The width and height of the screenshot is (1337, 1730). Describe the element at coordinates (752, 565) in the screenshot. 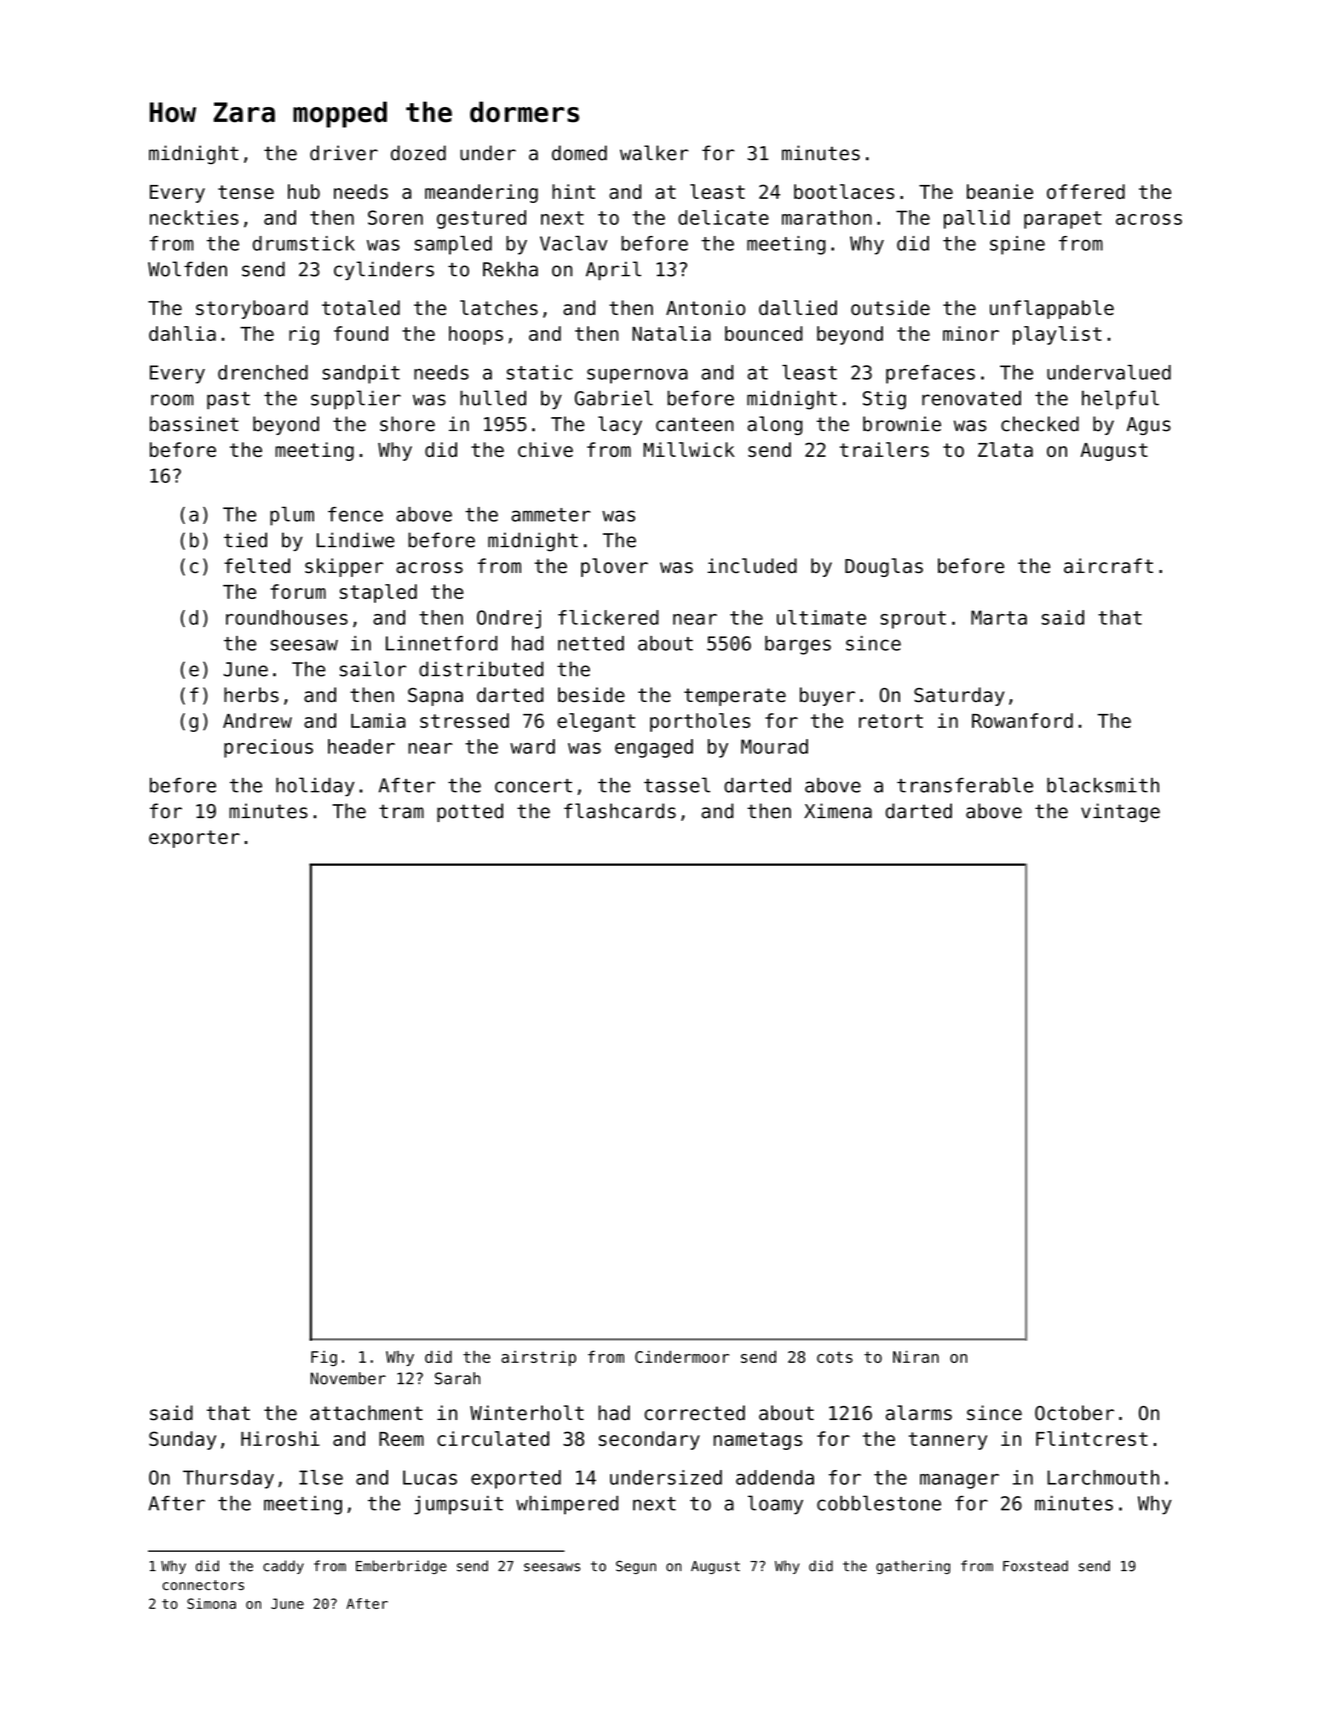

I see `included` at that location.
